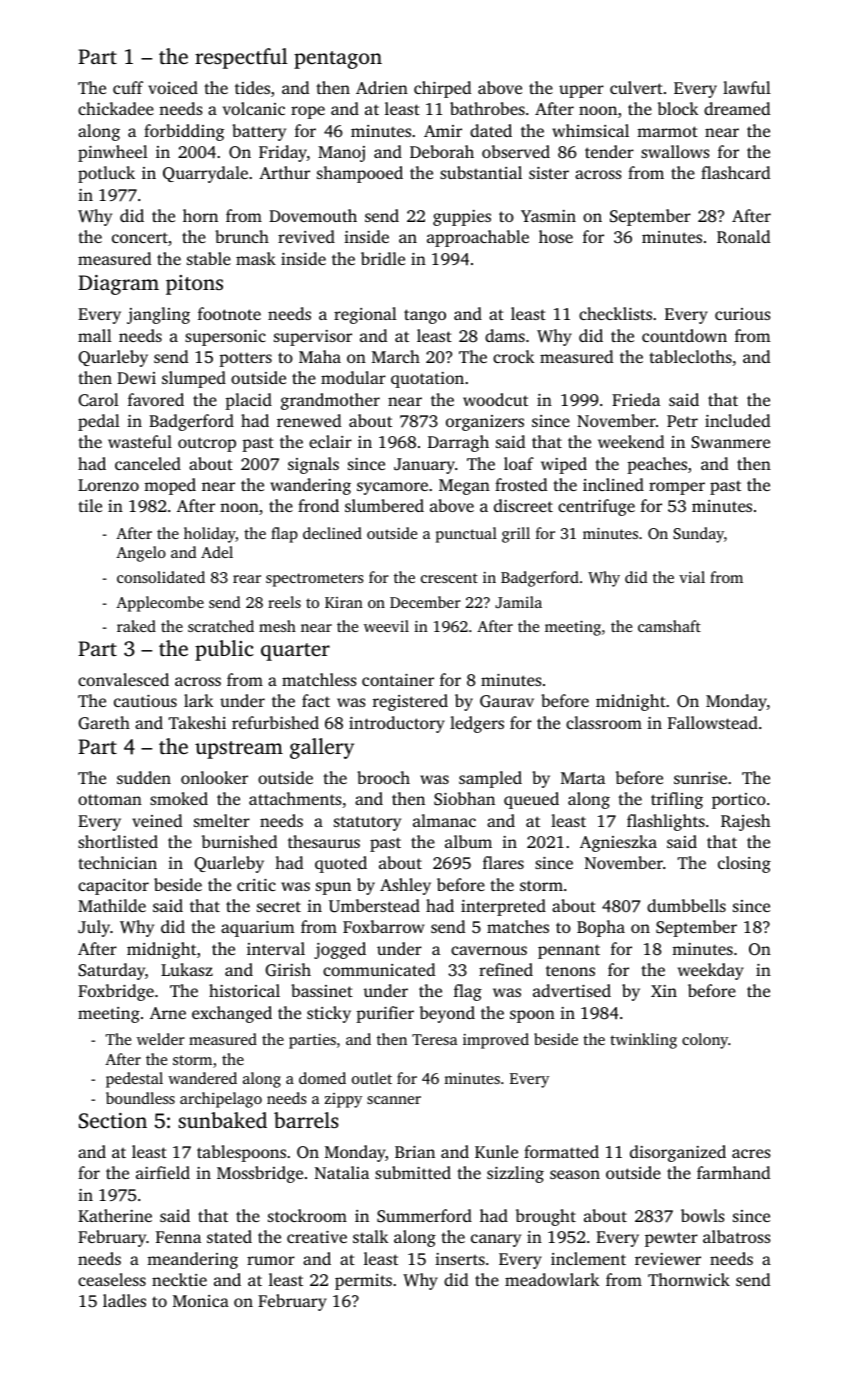  What do you see at coordinates (179, 798) in the screenshot?
I see `smoked` at bounding box center [179, 798].
